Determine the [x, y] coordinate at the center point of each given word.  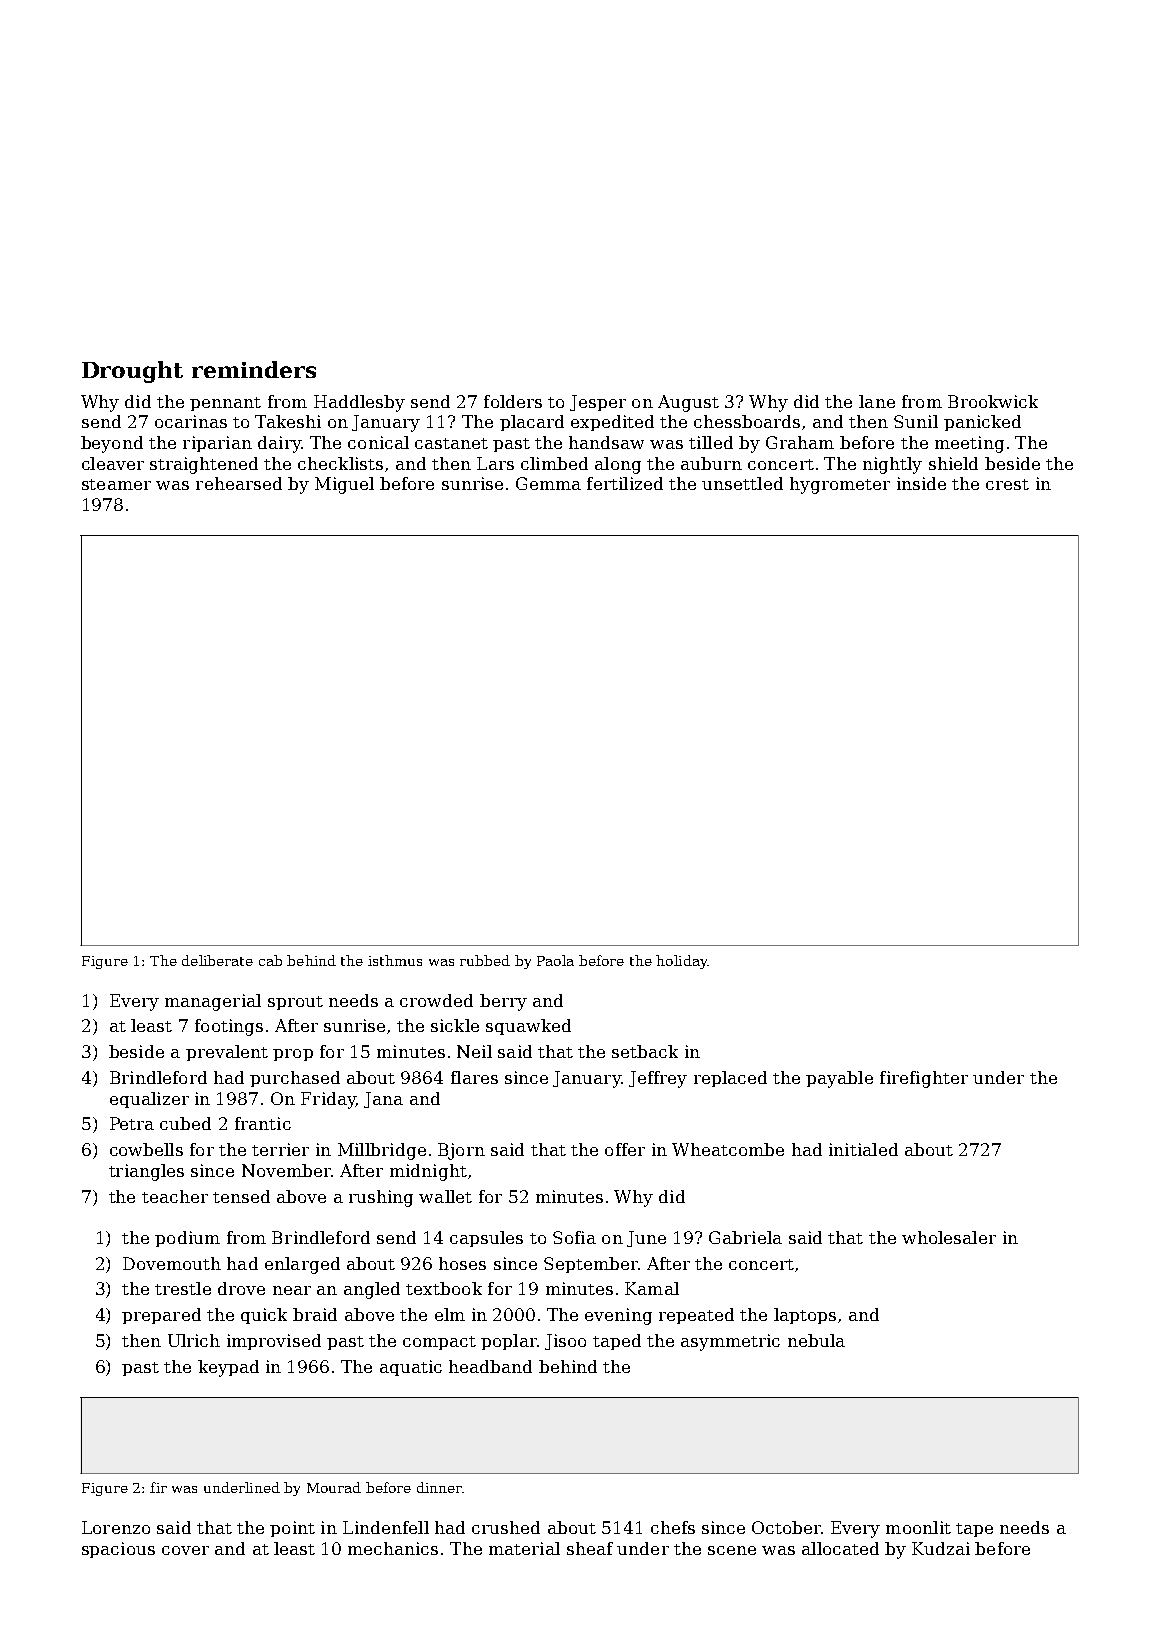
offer [625, 1149]
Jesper [598, 403]
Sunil [916, 421]
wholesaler [949, 1237]
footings [229, 1027]
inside [921, 483]
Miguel [344, 485]
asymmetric [730, 1342]
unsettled [742, 483]
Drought [132, 372]
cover [185, 1550]
